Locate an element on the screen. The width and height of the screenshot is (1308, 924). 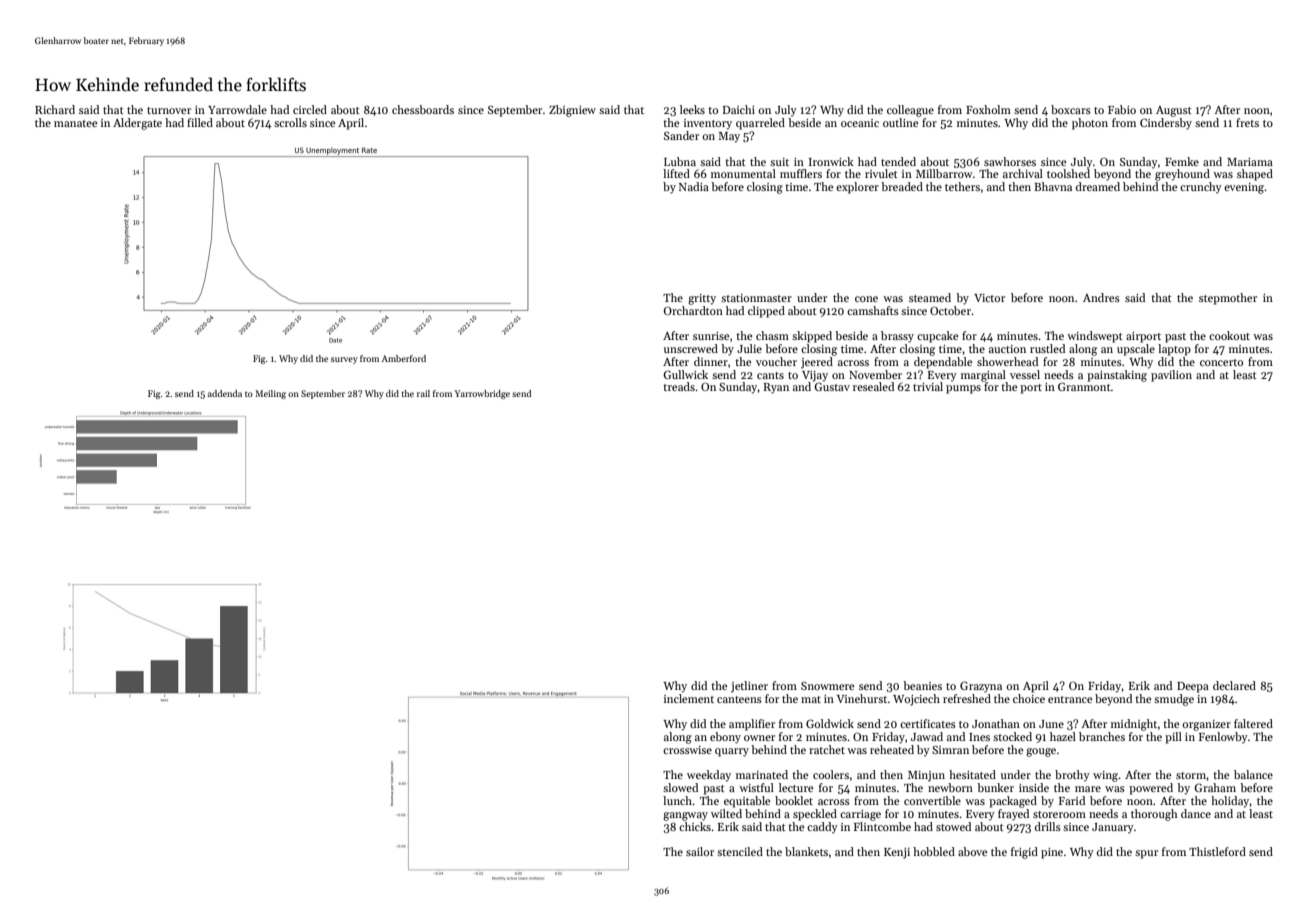
Granmont is located at coordinates (1084, 386).
